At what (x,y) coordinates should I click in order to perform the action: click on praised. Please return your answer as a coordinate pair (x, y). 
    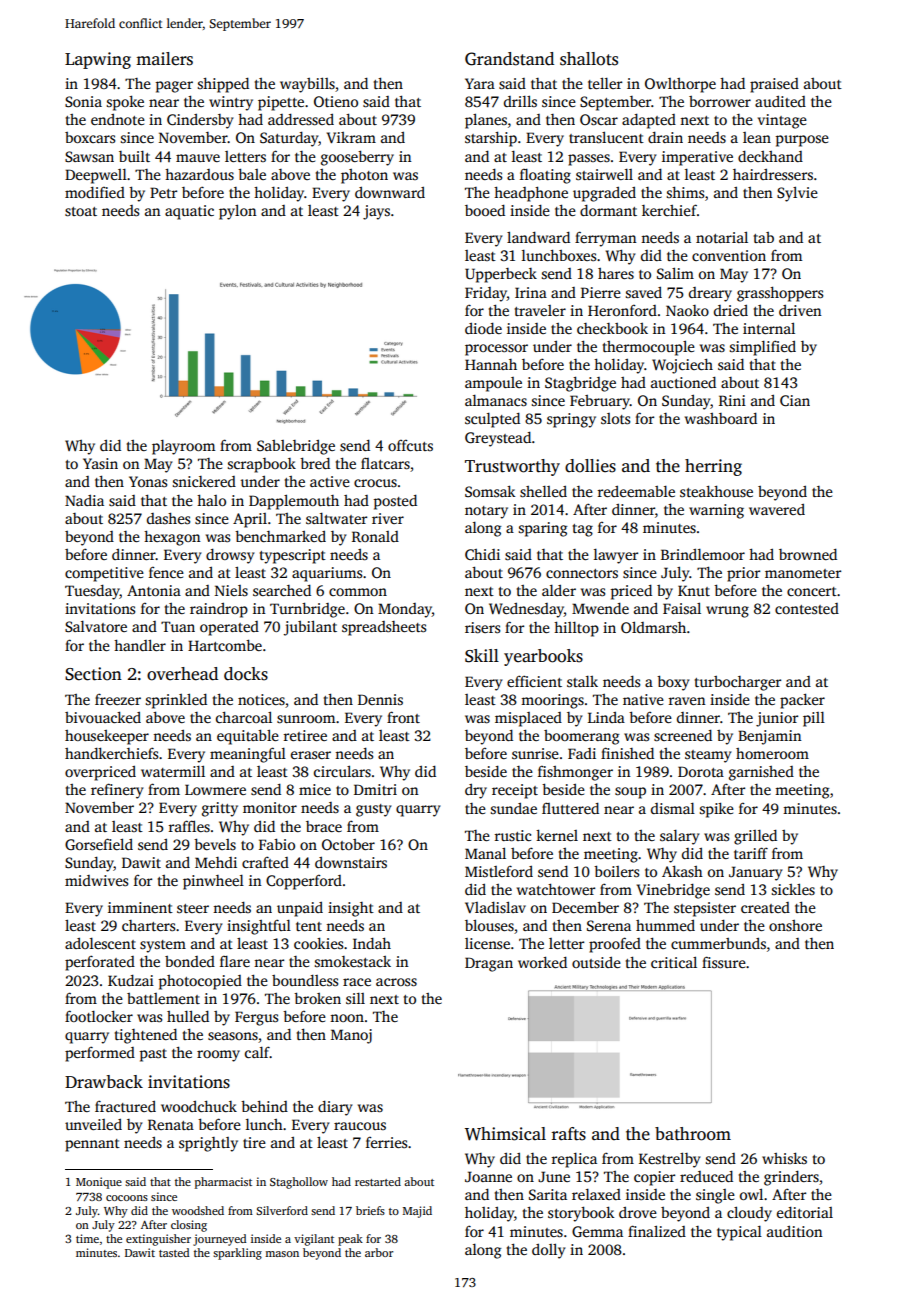
    Looking at the image, I should click on (774, 85).
